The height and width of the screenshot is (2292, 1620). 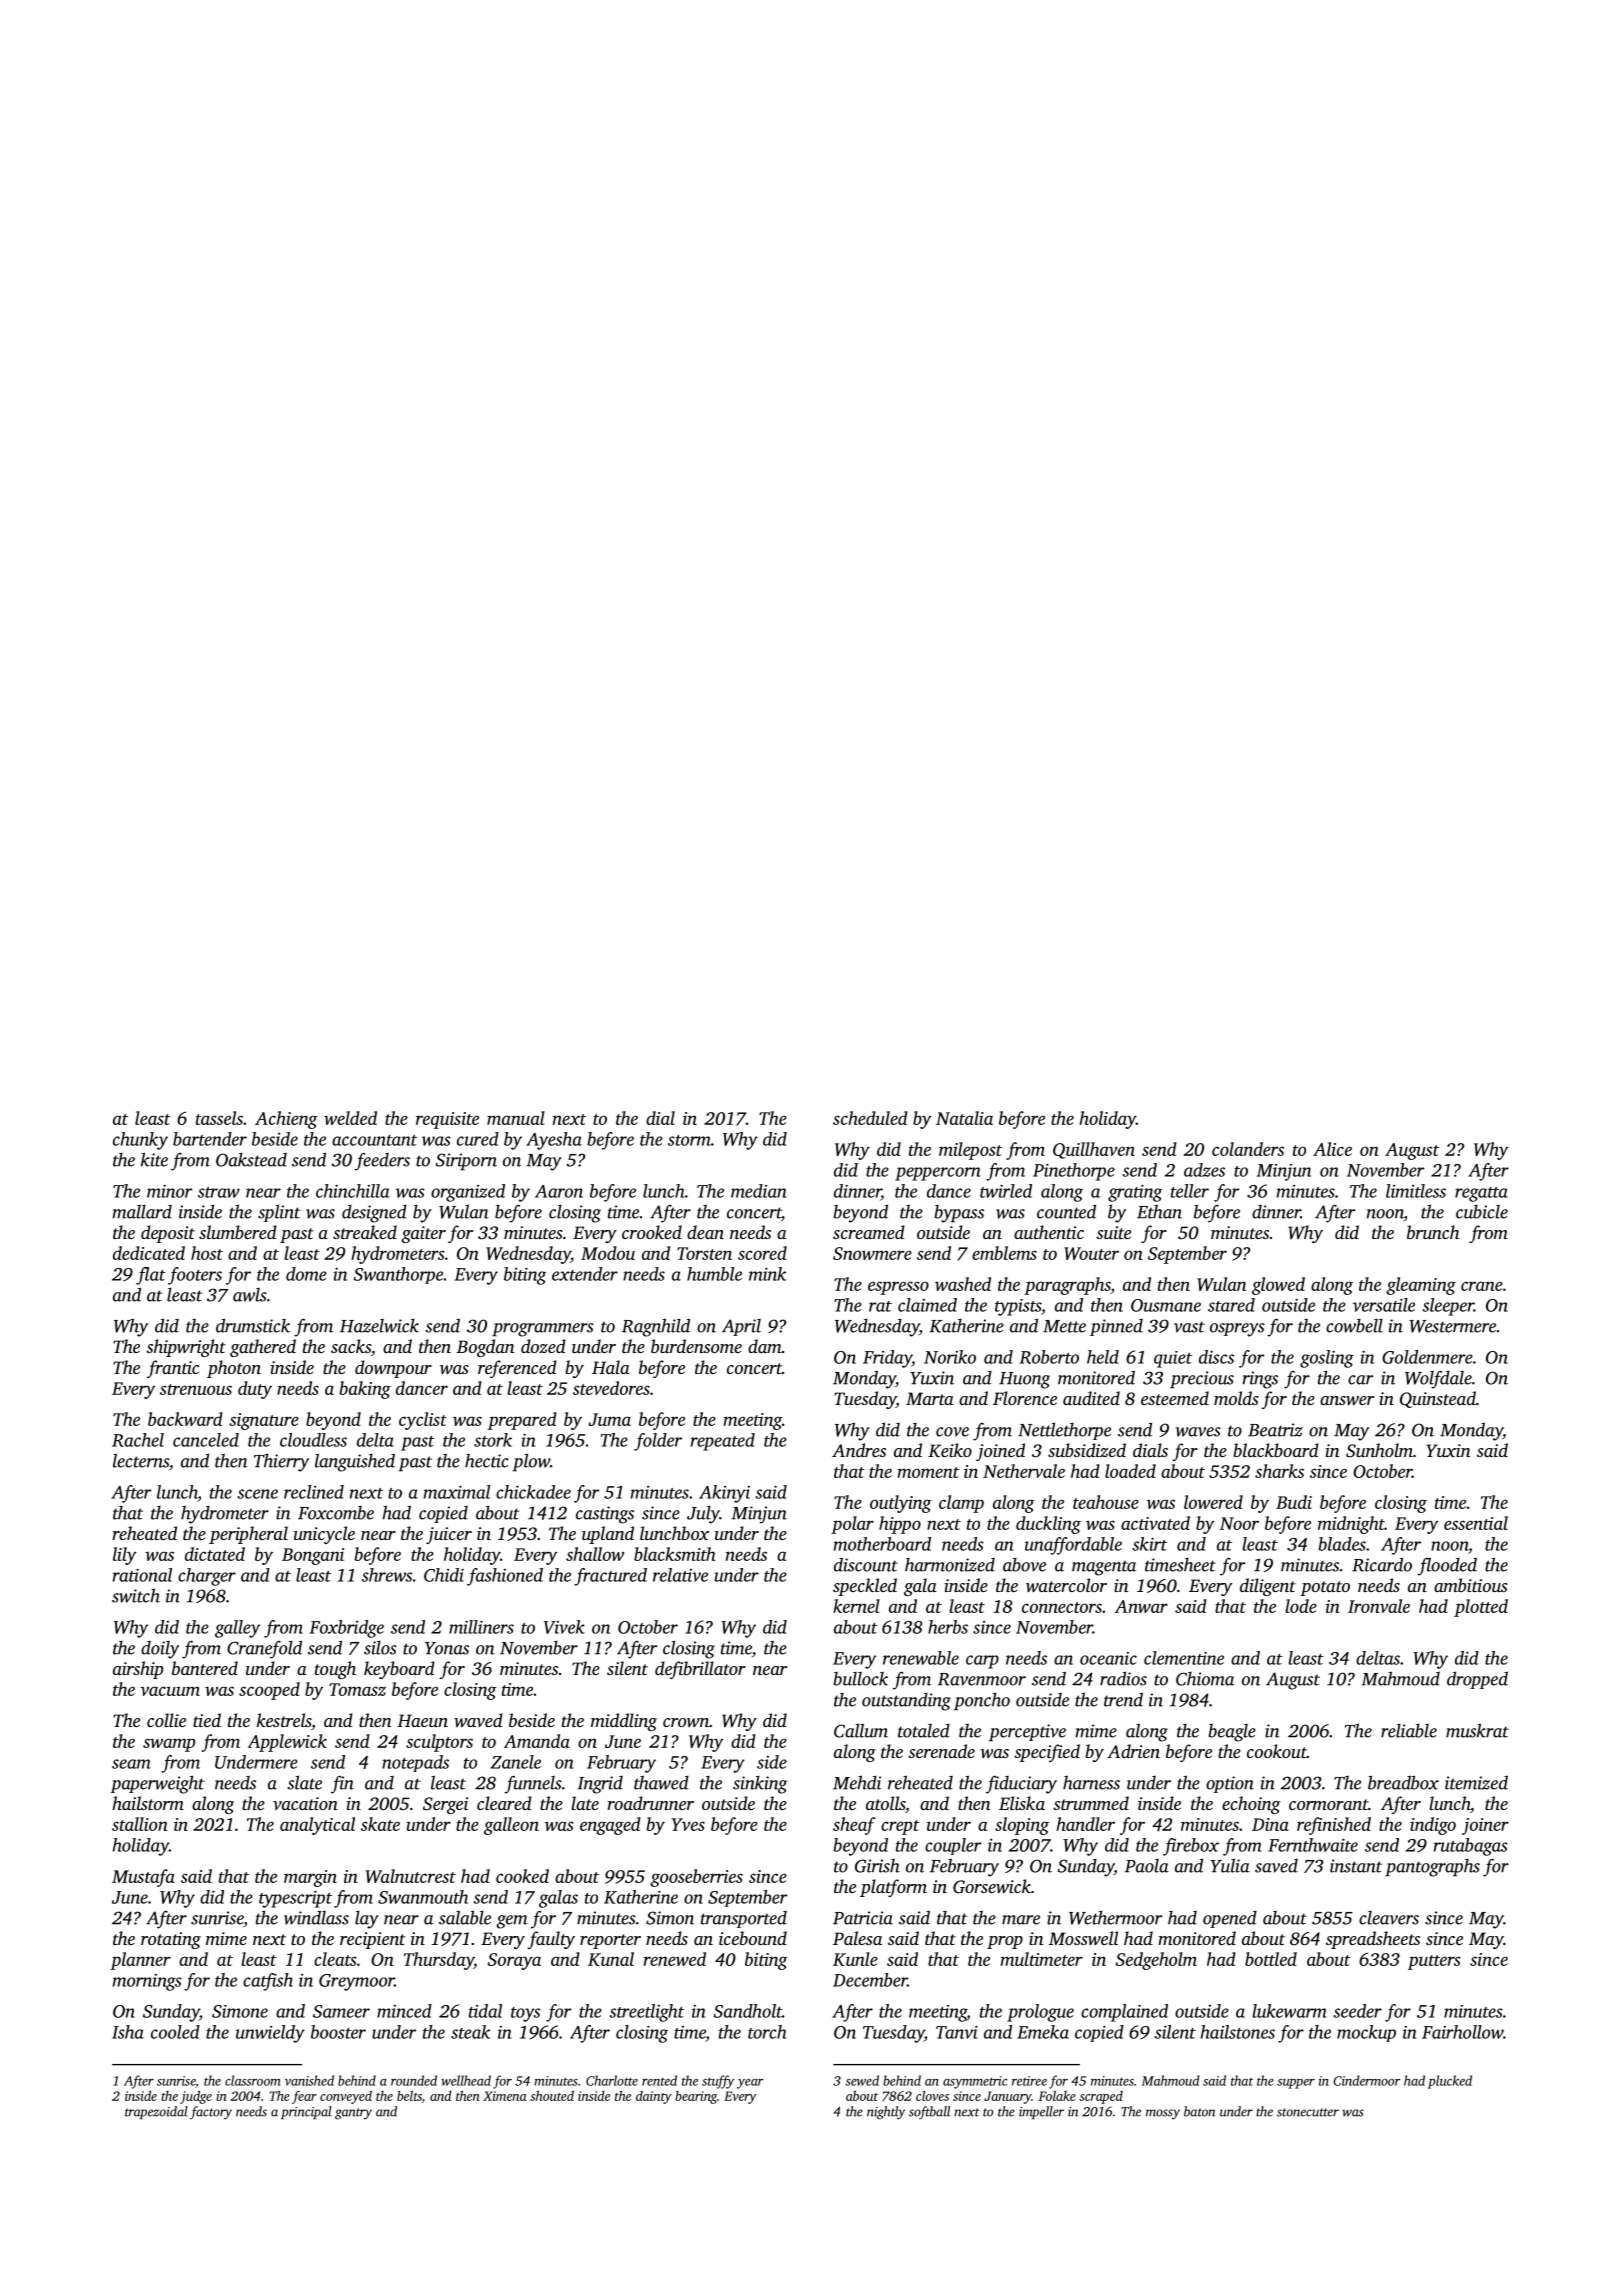 What do you see at coordinates (219, 1118) in the screenshot?
I see `tassels` at bounding box center [219, 1118].
